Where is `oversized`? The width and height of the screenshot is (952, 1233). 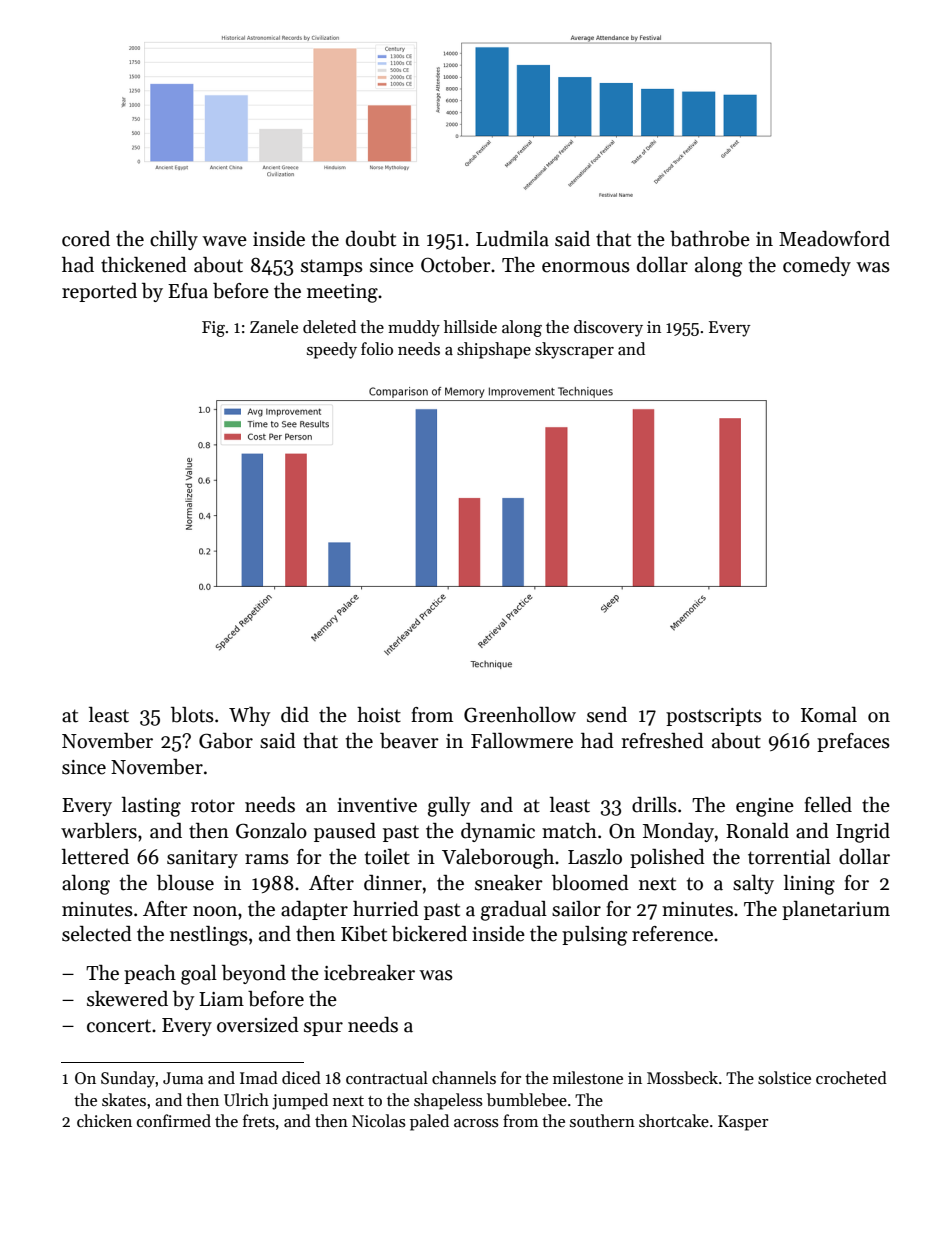 oversized is located at coordinates (258, 1025).
